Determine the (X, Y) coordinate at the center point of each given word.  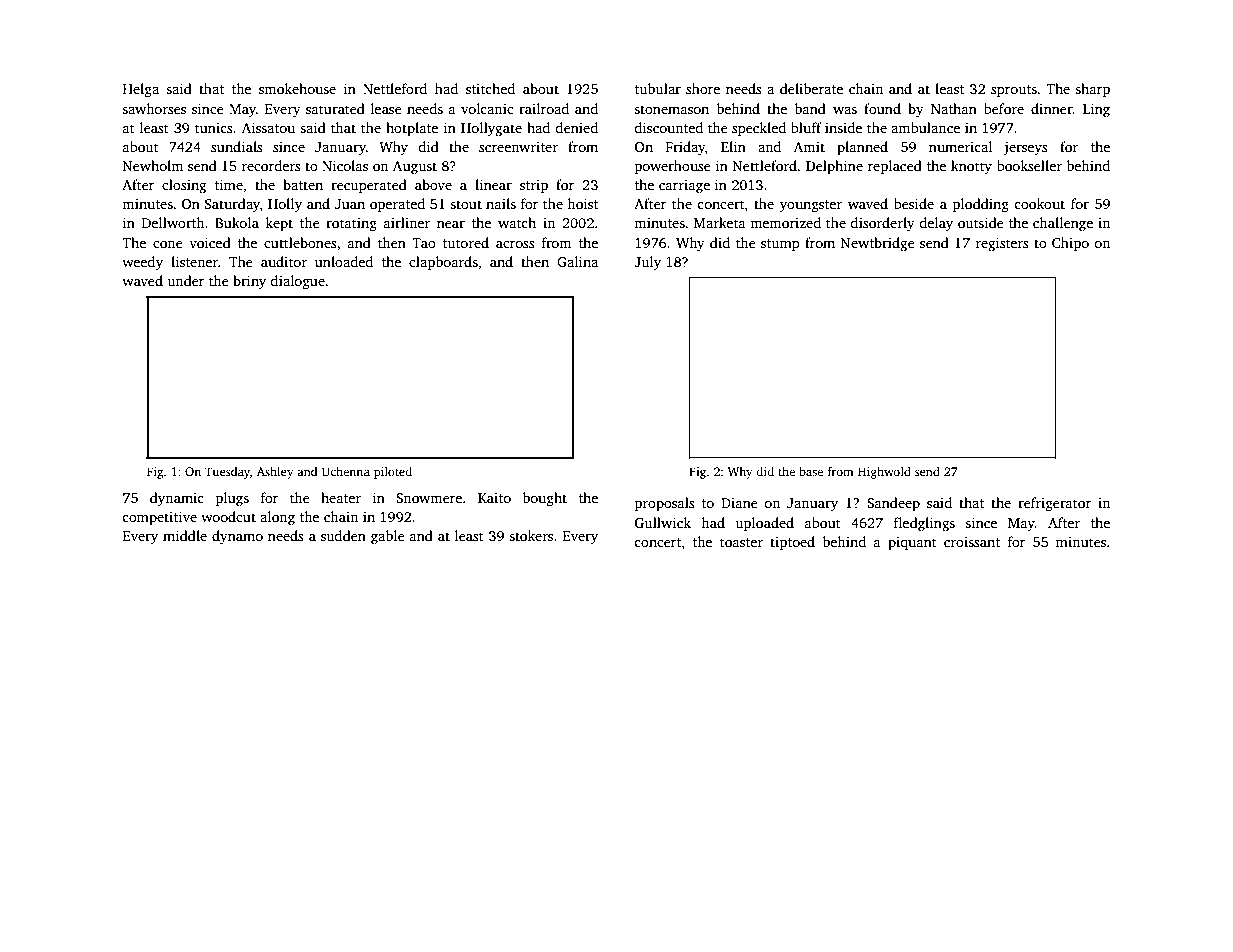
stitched (490, 88)
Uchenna (346, 471)
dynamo (237, 537)
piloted (393, 473)
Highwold (884, 473)
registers (1002, 244)
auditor (284, 261)
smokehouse (297, 88)
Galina (577, 261)
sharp (1092, 90)
